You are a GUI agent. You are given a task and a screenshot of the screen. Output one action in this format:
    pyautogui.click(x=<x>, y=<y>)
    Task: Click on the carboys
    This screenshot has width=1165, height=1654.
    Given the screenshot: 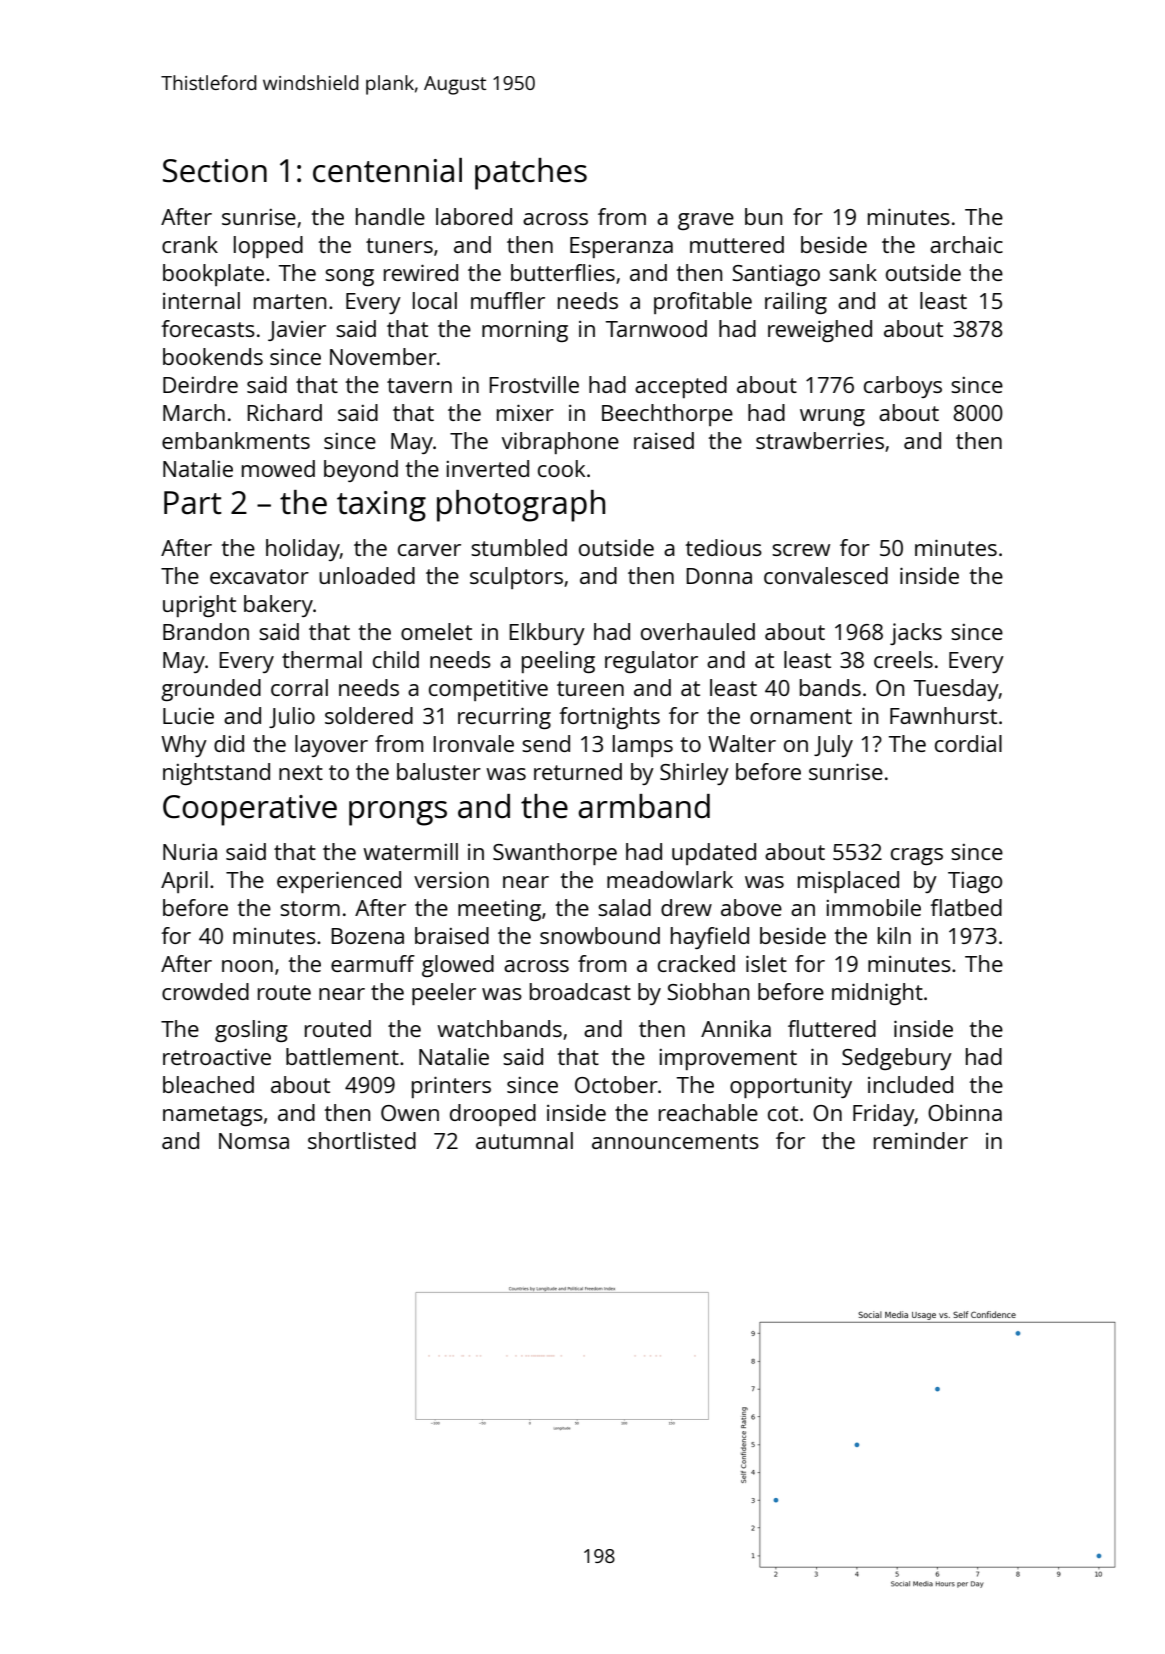 What is the action you would take?
    pyautogui.click(x=903, y=387)
